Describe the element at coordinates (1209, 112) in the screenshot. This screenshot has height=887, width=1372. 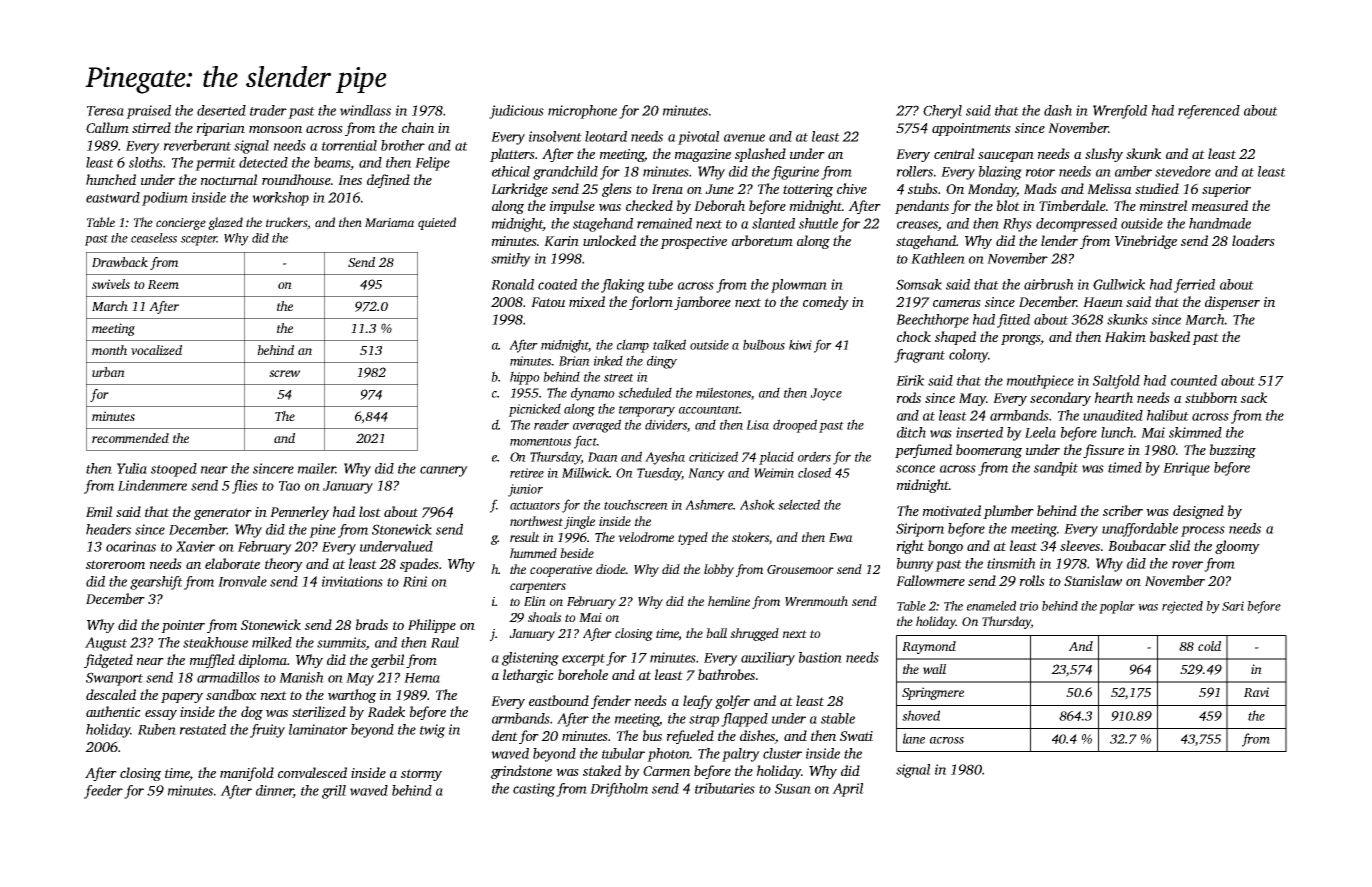
I see `referenced` at that location.
